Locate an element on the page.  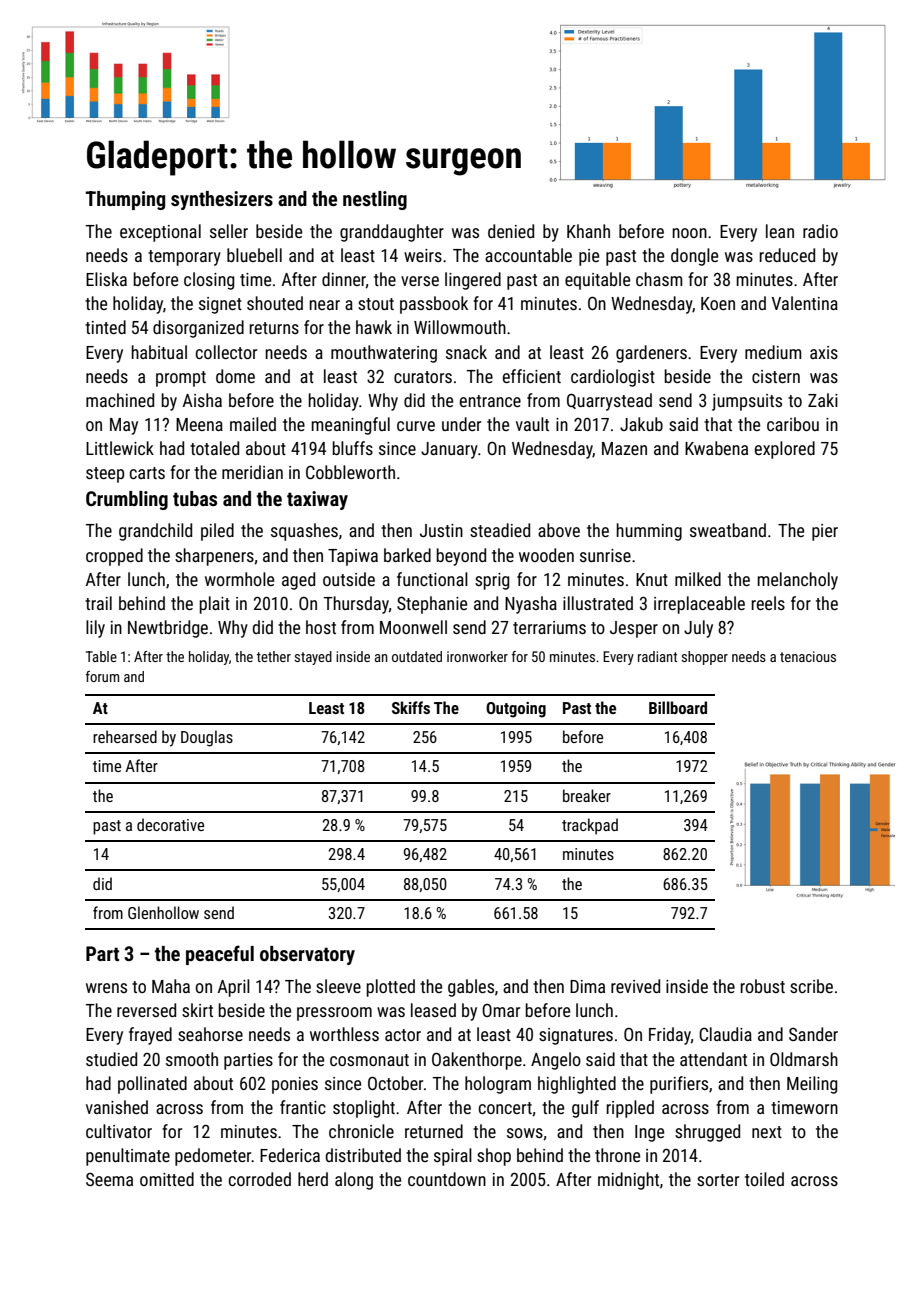
above is located at coordinates (559, 530).
